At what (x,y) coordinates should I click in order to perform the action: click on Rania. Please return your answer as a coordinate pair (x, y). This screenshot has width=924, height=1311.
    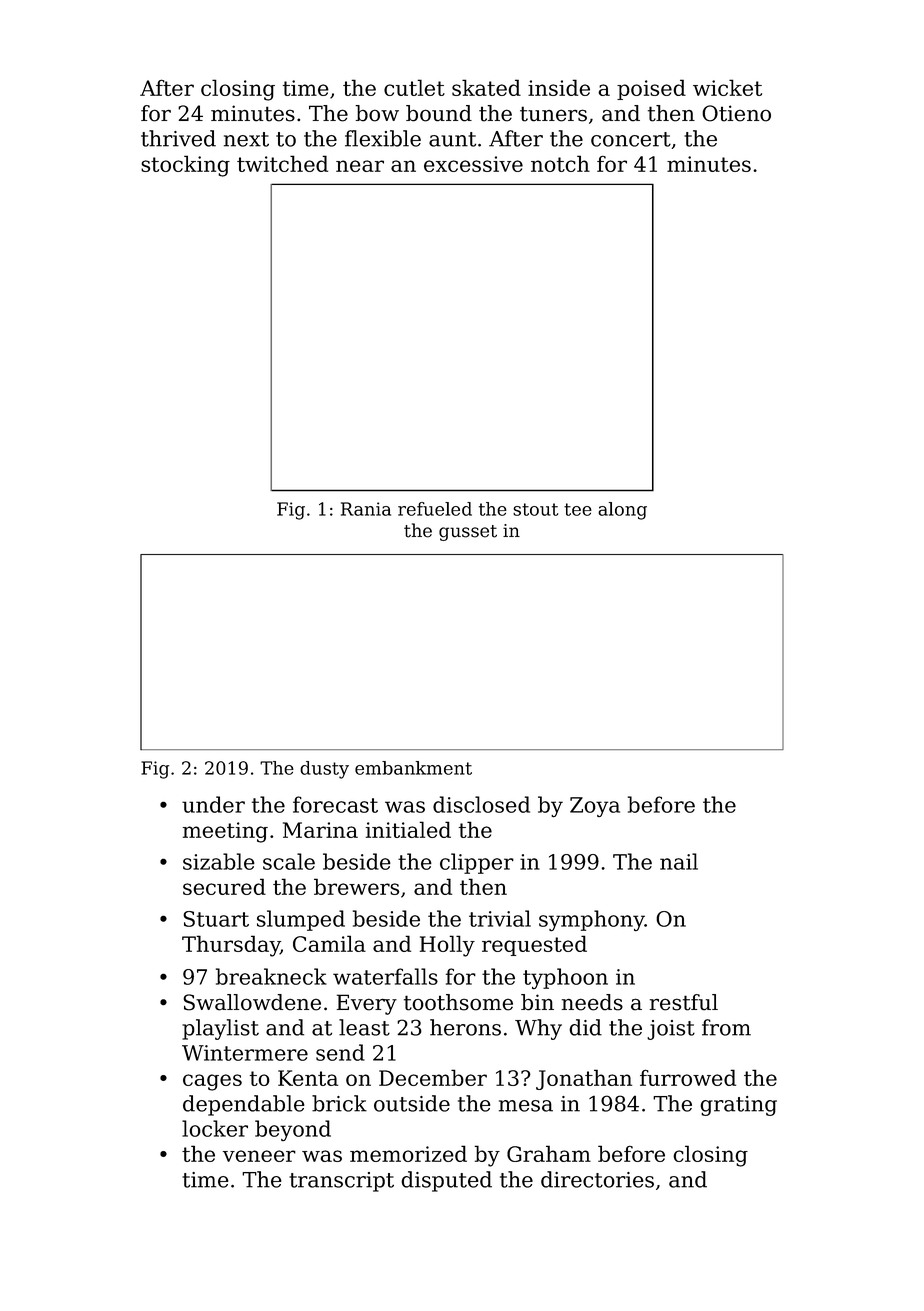
    Looking at the image, I should click on (366, 509).
